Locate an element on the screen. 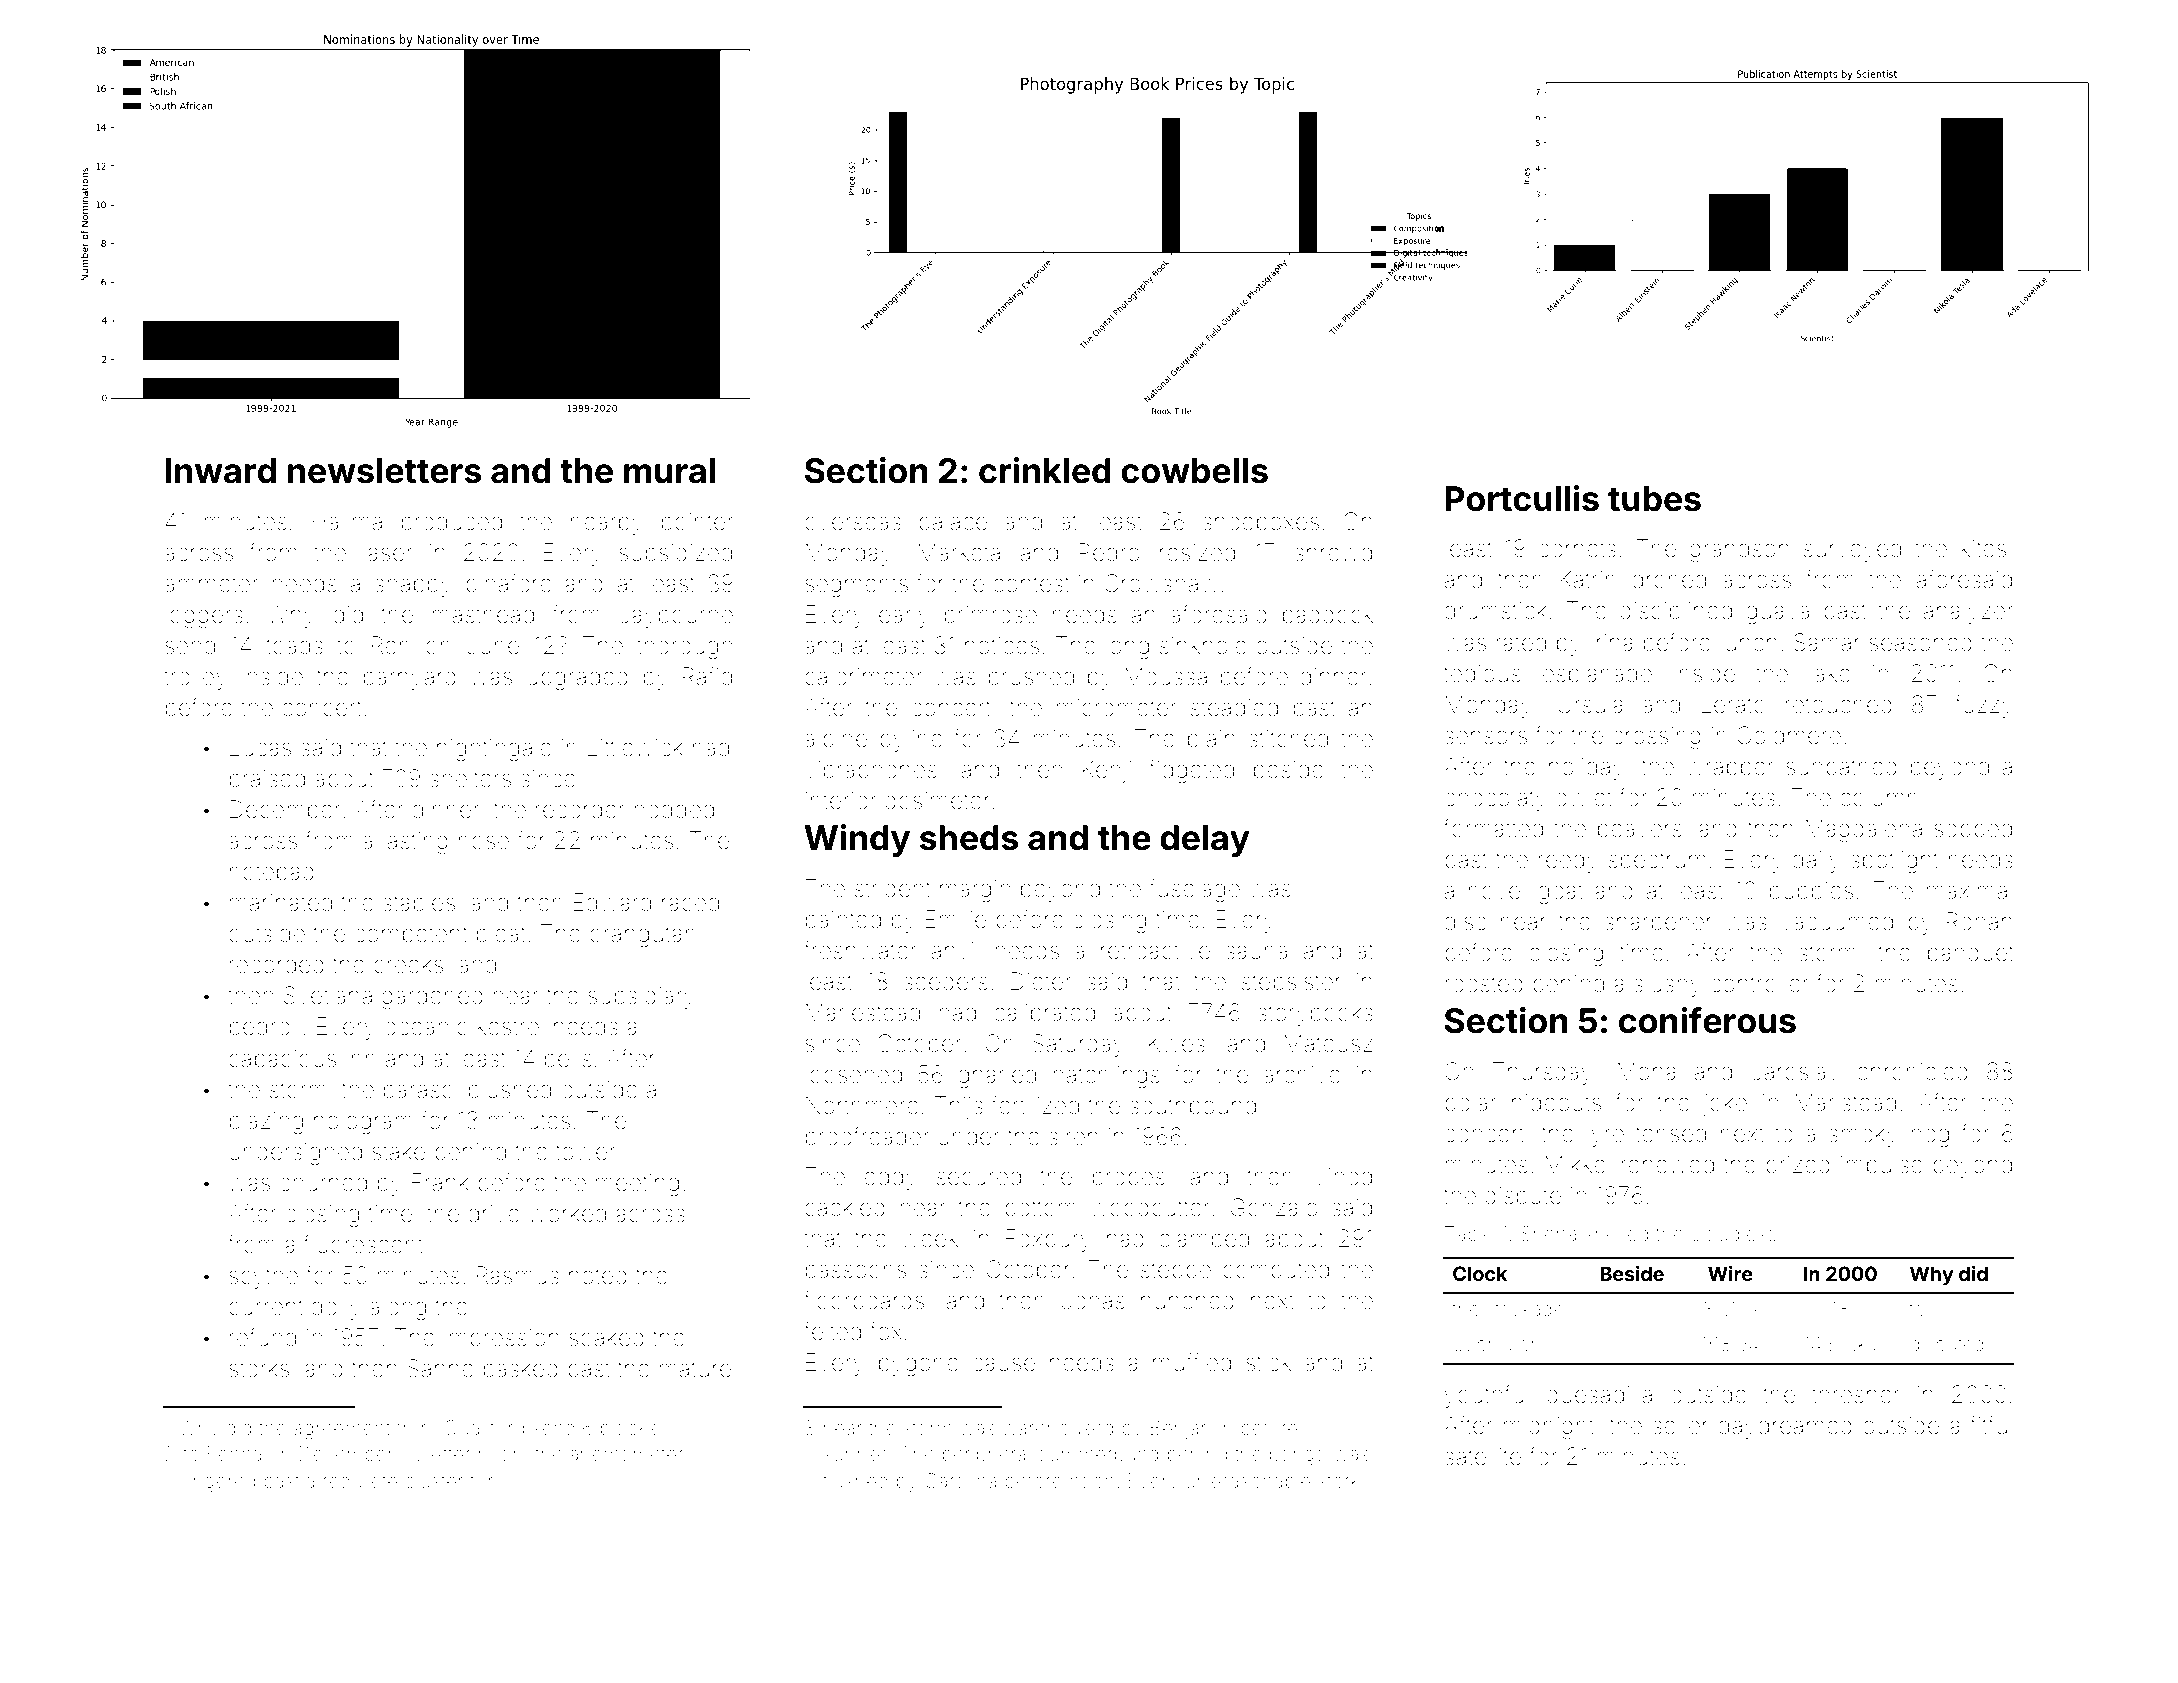  fluorescent is located at coordinates (363, 1244).
